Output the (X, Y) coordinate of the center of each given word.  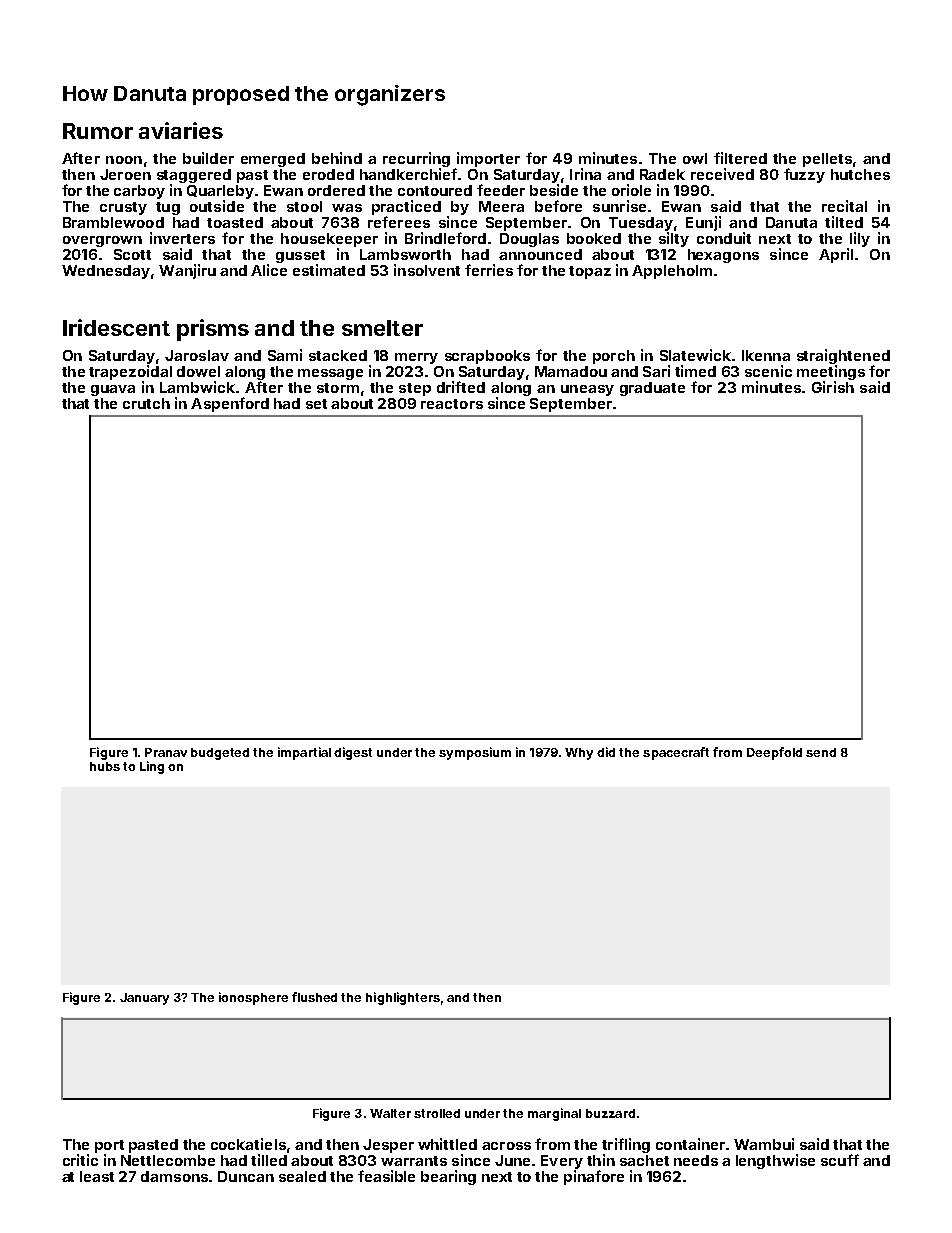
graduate (652, 389)
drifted (461, 387)
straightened (843, 356)
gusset (300, 256)
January (144, 999)
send (821, 752)
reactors (452, 404)
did (606, 752)
